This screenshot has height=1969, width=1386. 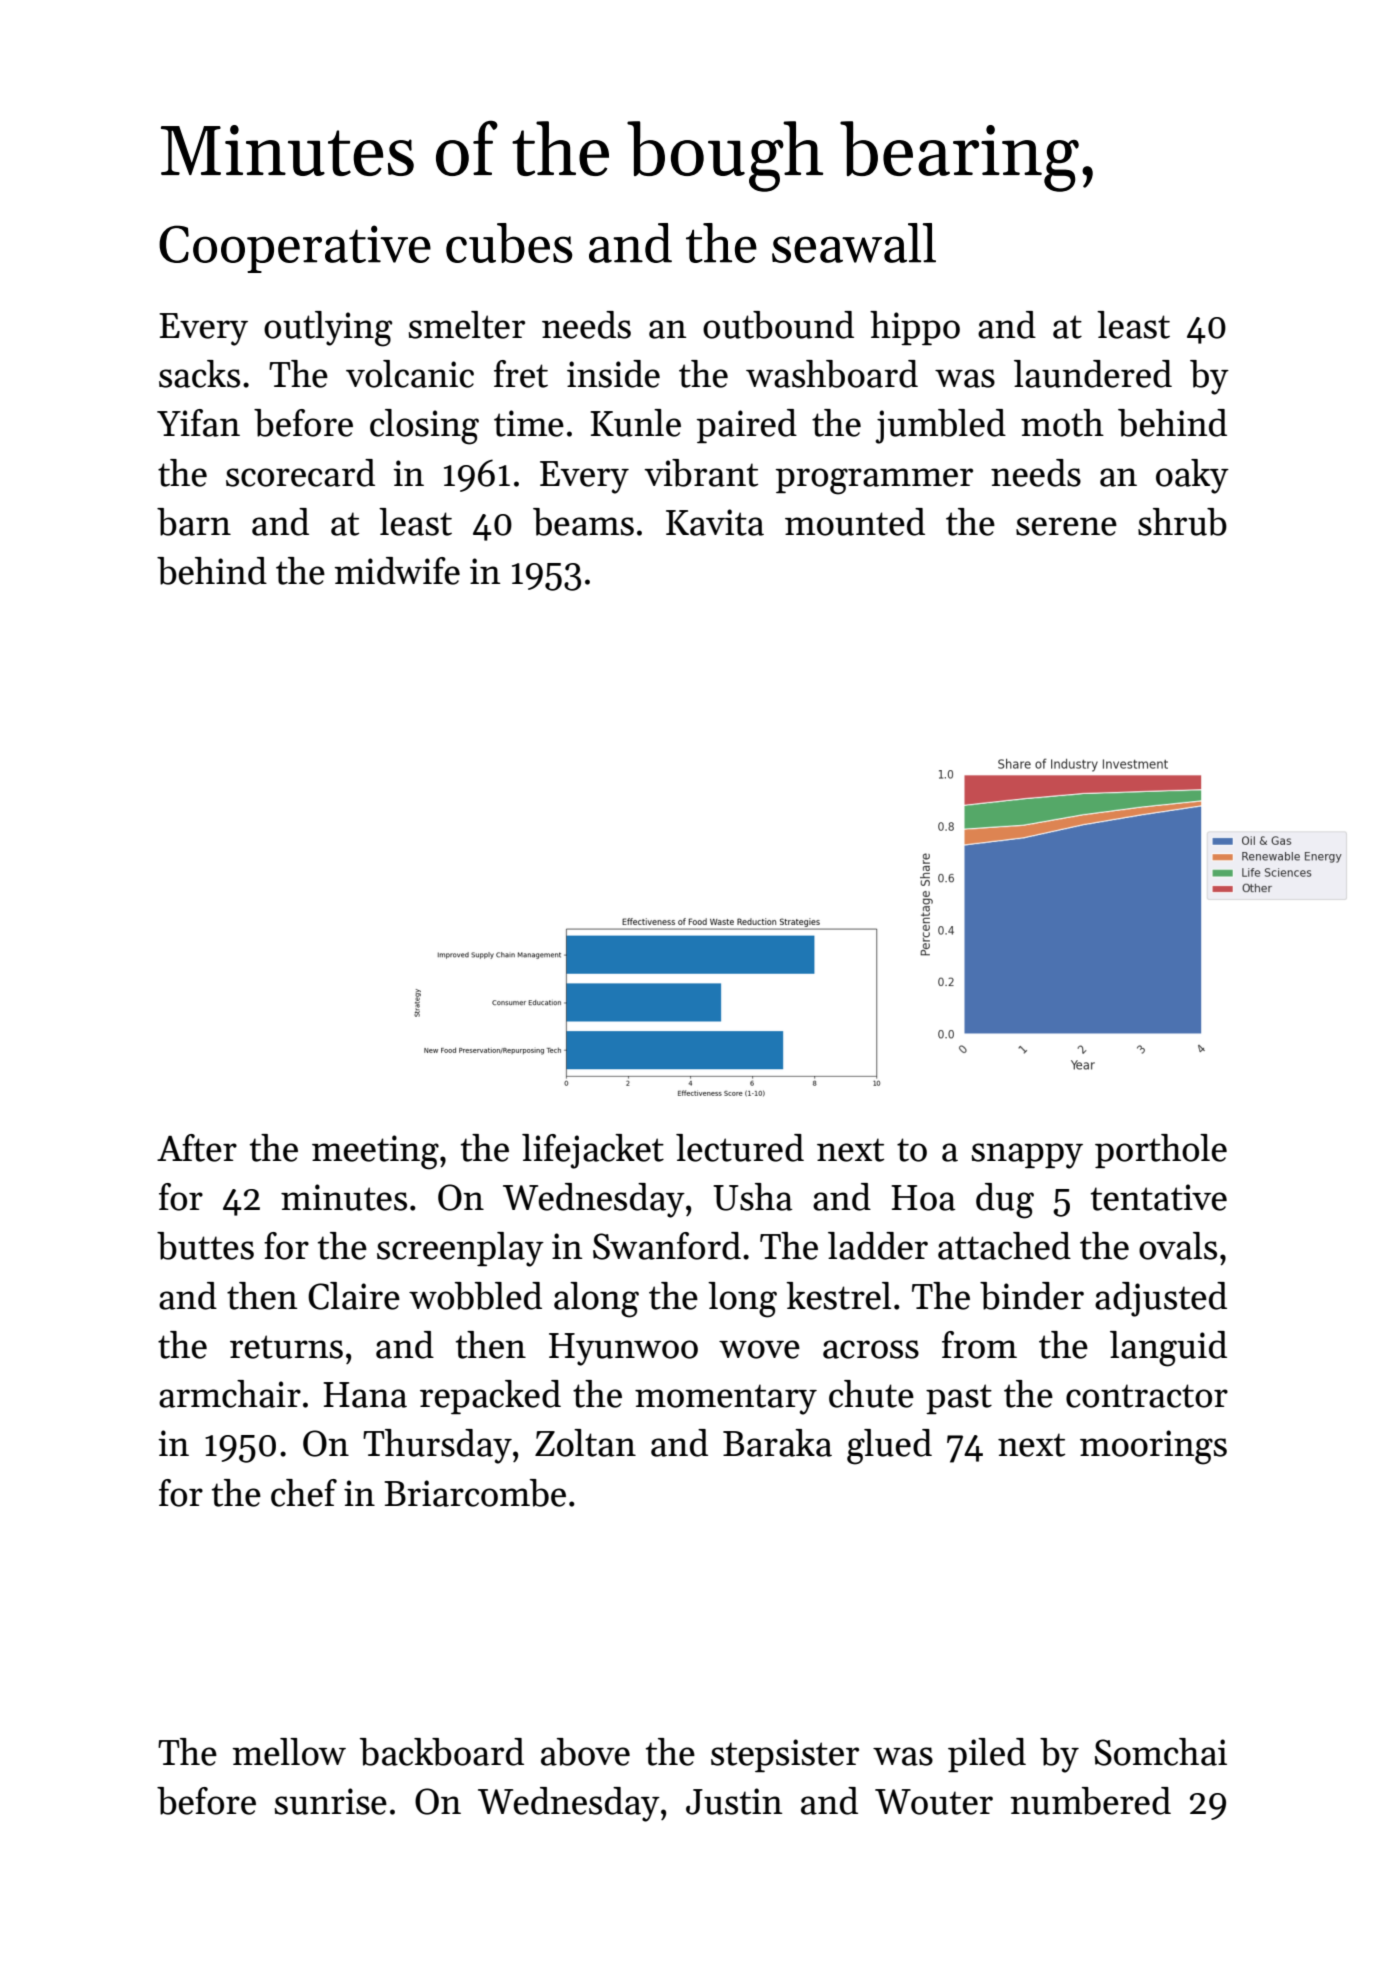 What do you see at coordinates (1093, 374) in the screenshot?
I see `laundered` at bounding box center [1093, 374].
